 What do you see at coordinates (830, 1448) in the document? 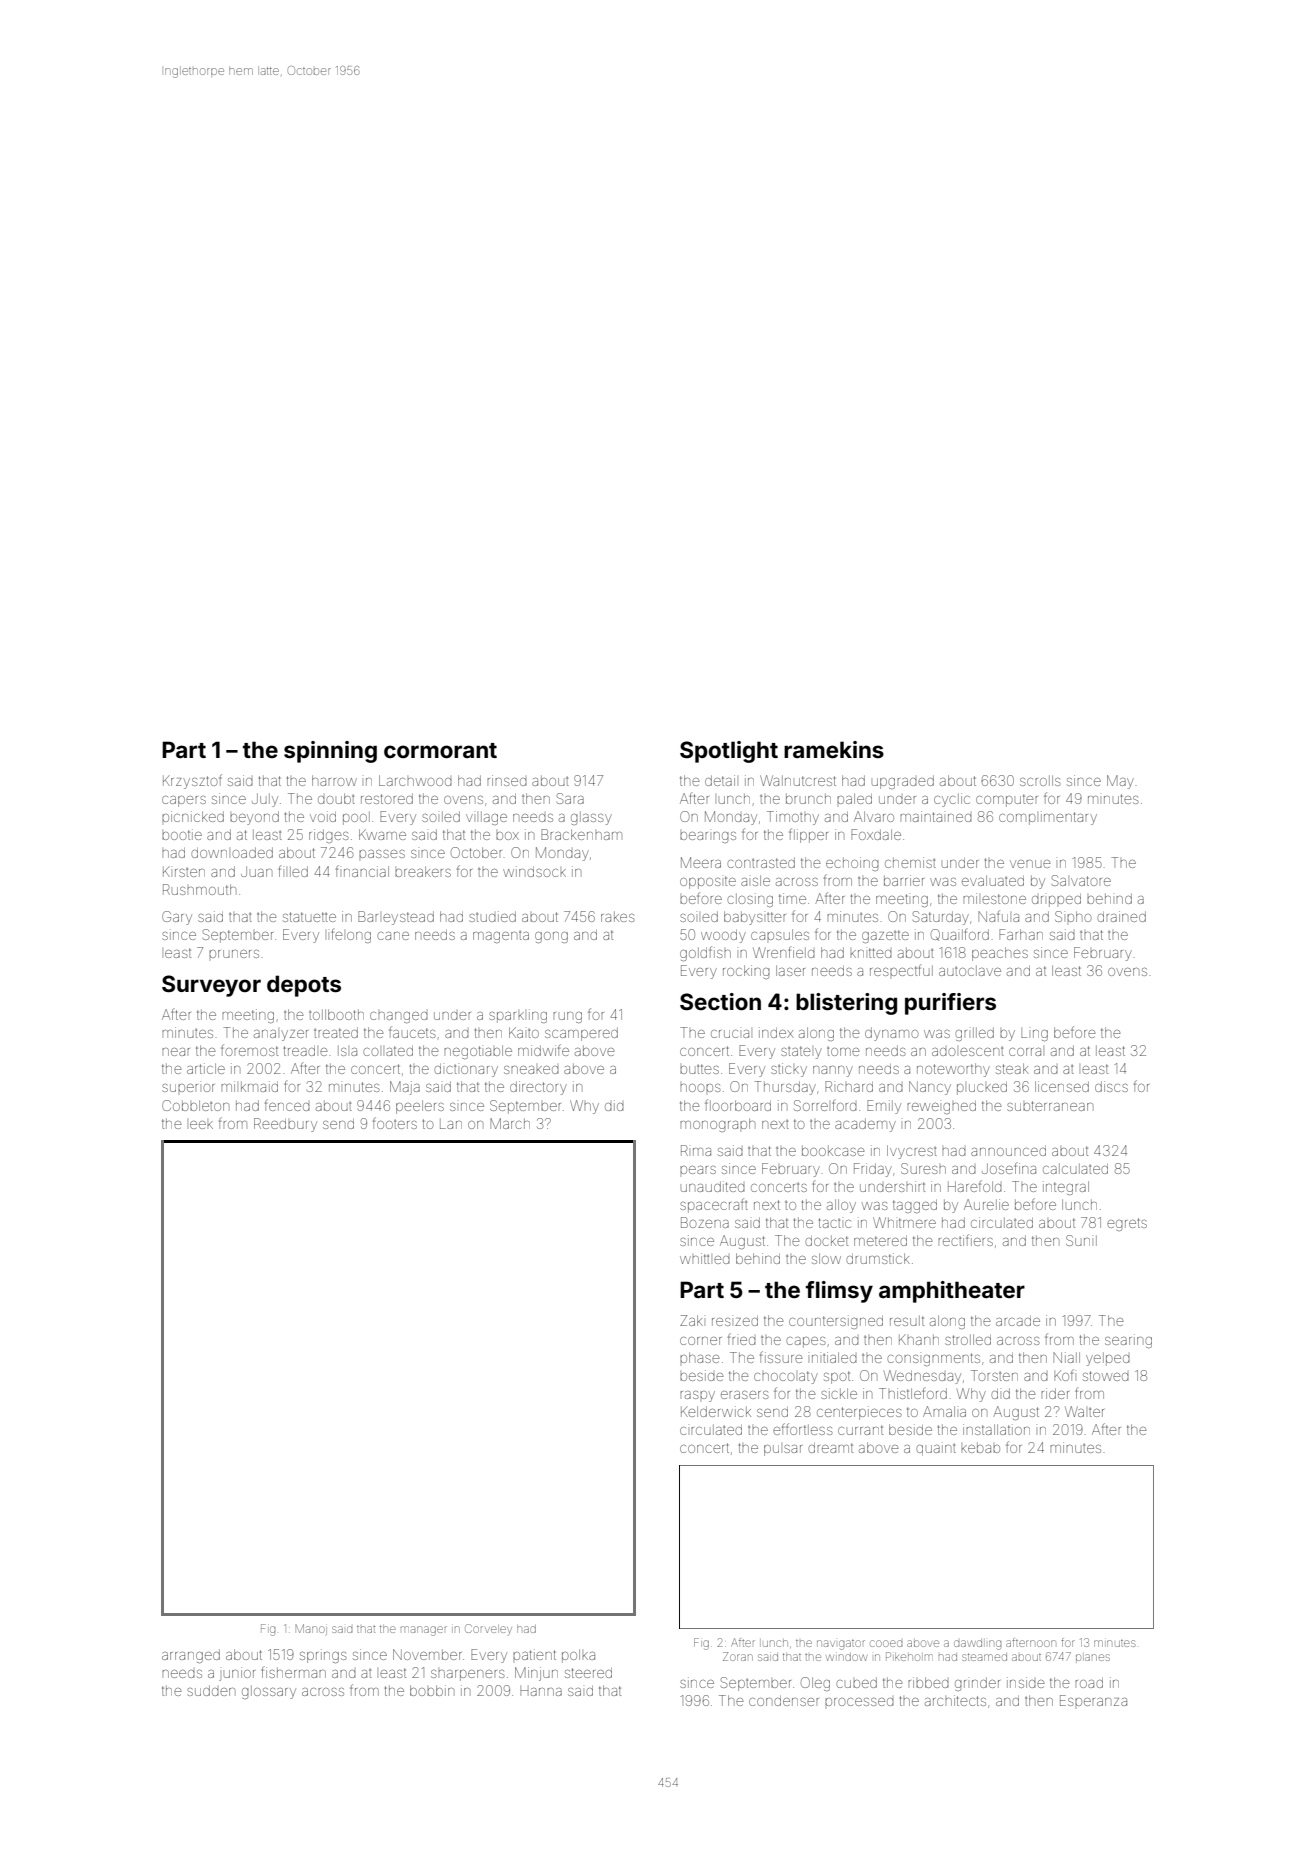
I see `dreamt` at bounding box center [830, 1448].
